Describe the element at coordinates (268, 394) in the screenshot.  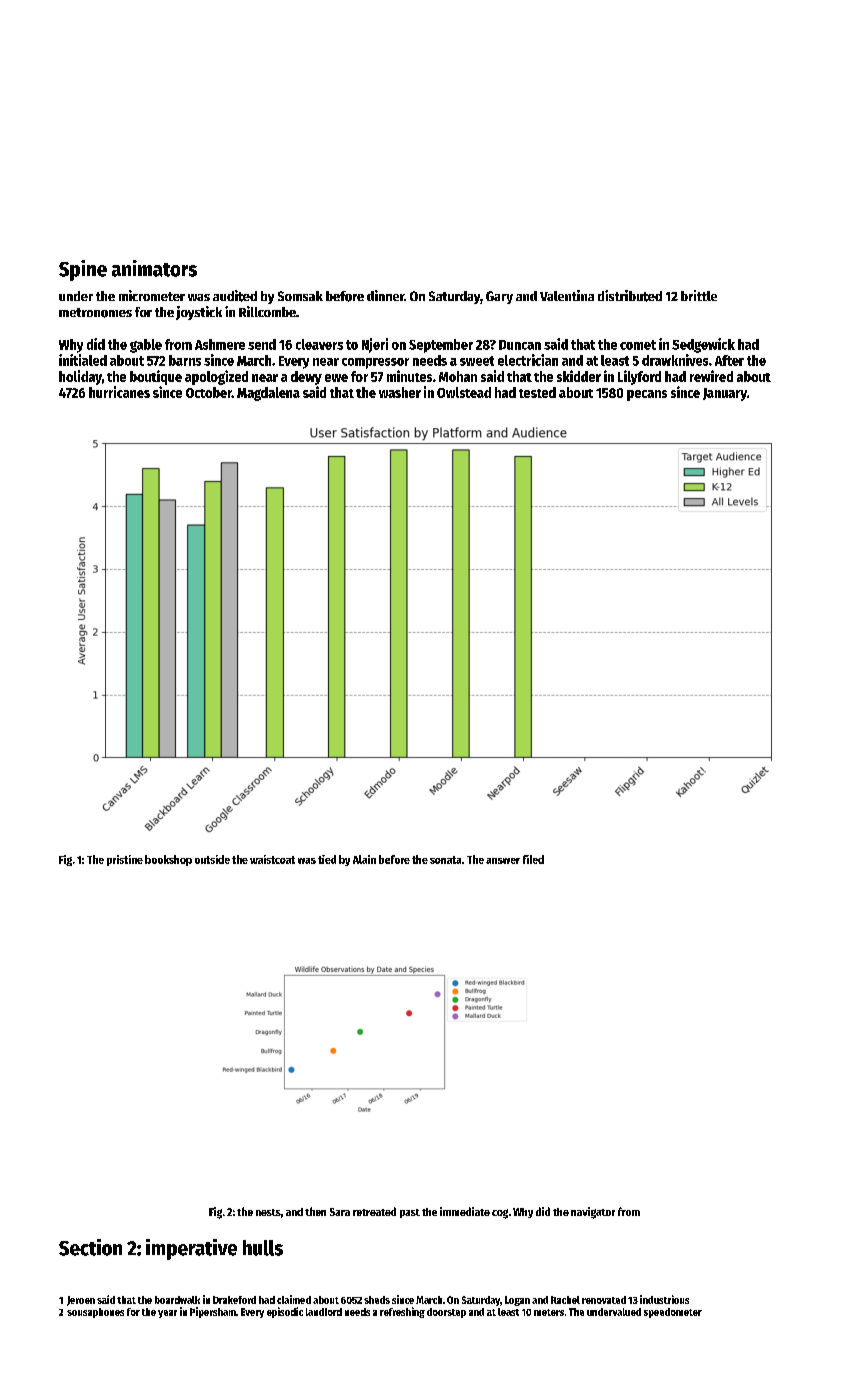
I see `Magdalena` at that location.
